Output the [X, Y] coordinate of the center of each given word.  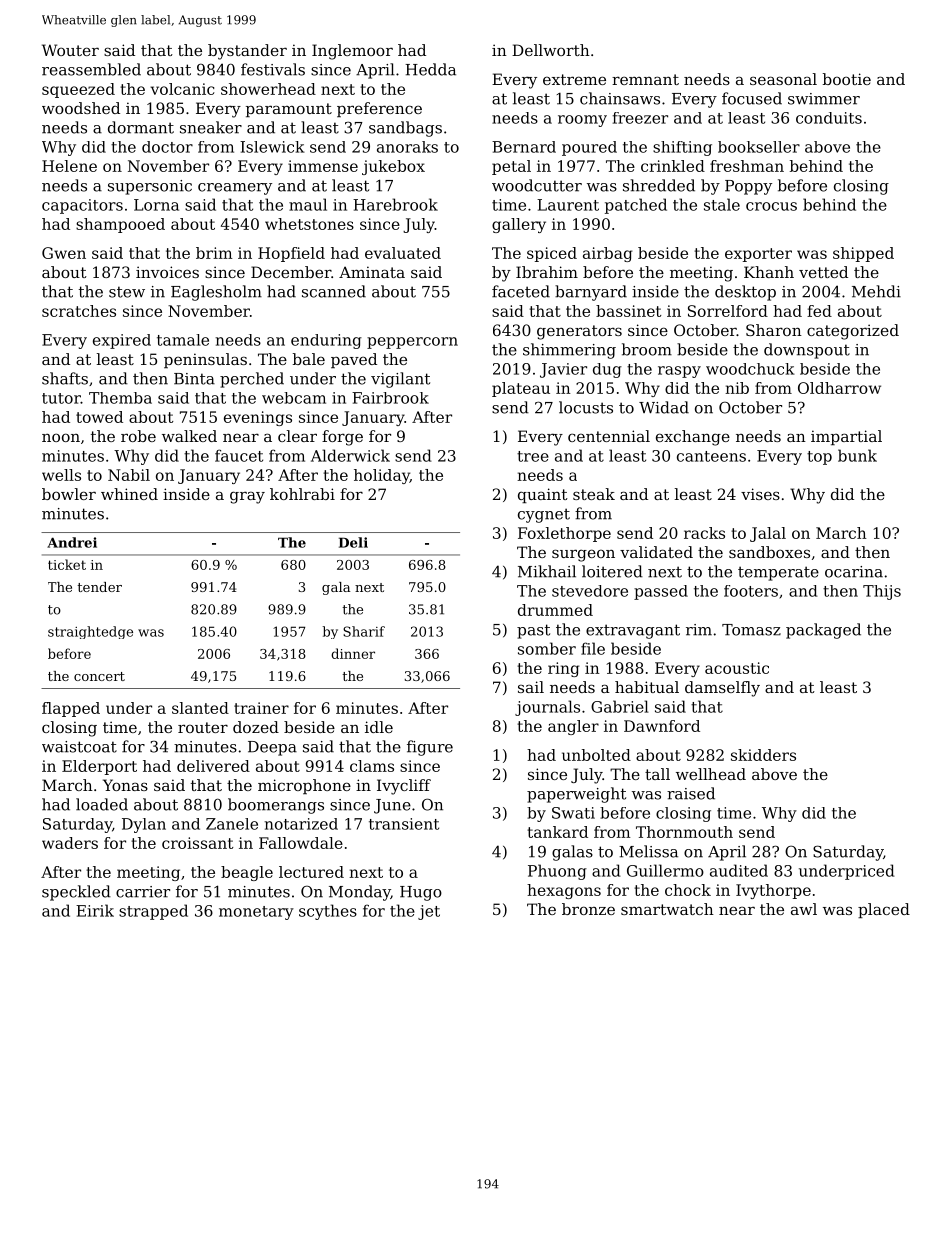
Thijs [882, 592]
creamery [235, 189]
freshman [747, 166]
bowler [69, 494]
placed [884, 910]
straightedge [90, 632]
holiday [382, 476]
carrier [143, 892]
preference [379, 109]
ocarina [854, 572]
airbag [607, 254]
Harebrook [395, 204]
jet [429, 912]
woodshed [81, 108]
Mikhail [547, 571]
